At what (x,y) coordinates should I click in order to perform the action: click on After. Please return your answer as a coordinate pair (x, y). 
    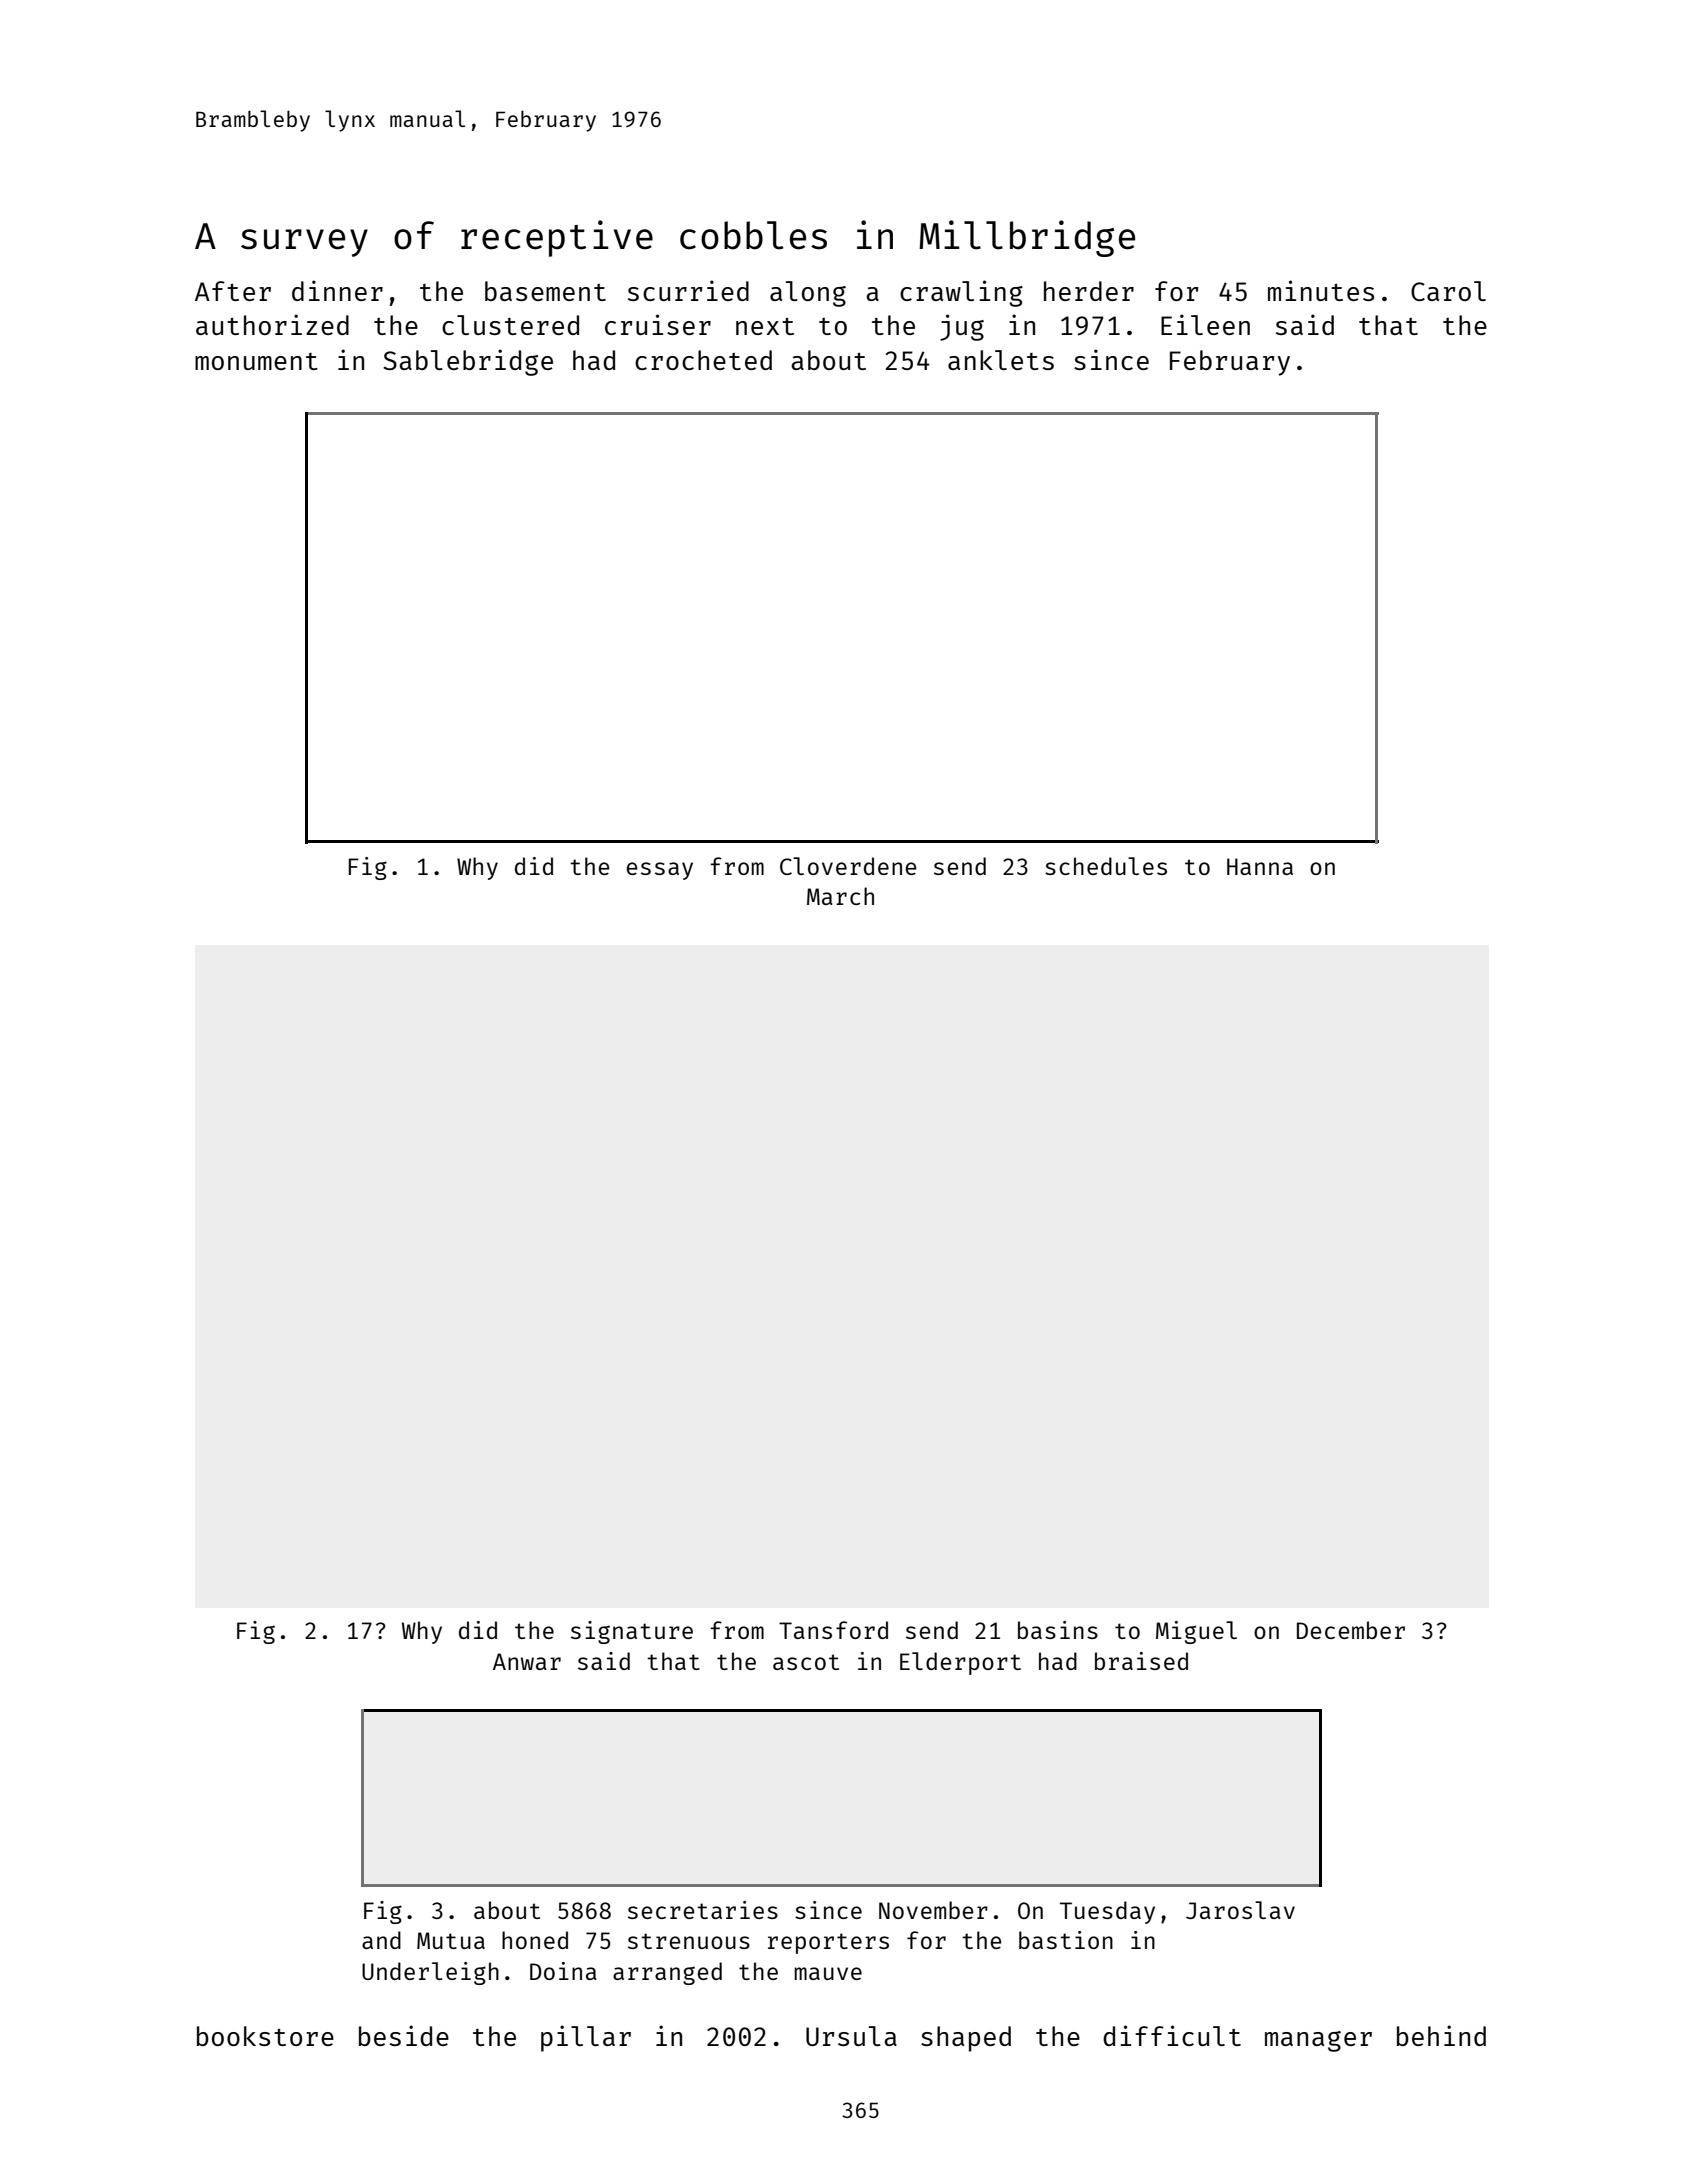
    Looking at the image, I should click on (233, 291).
